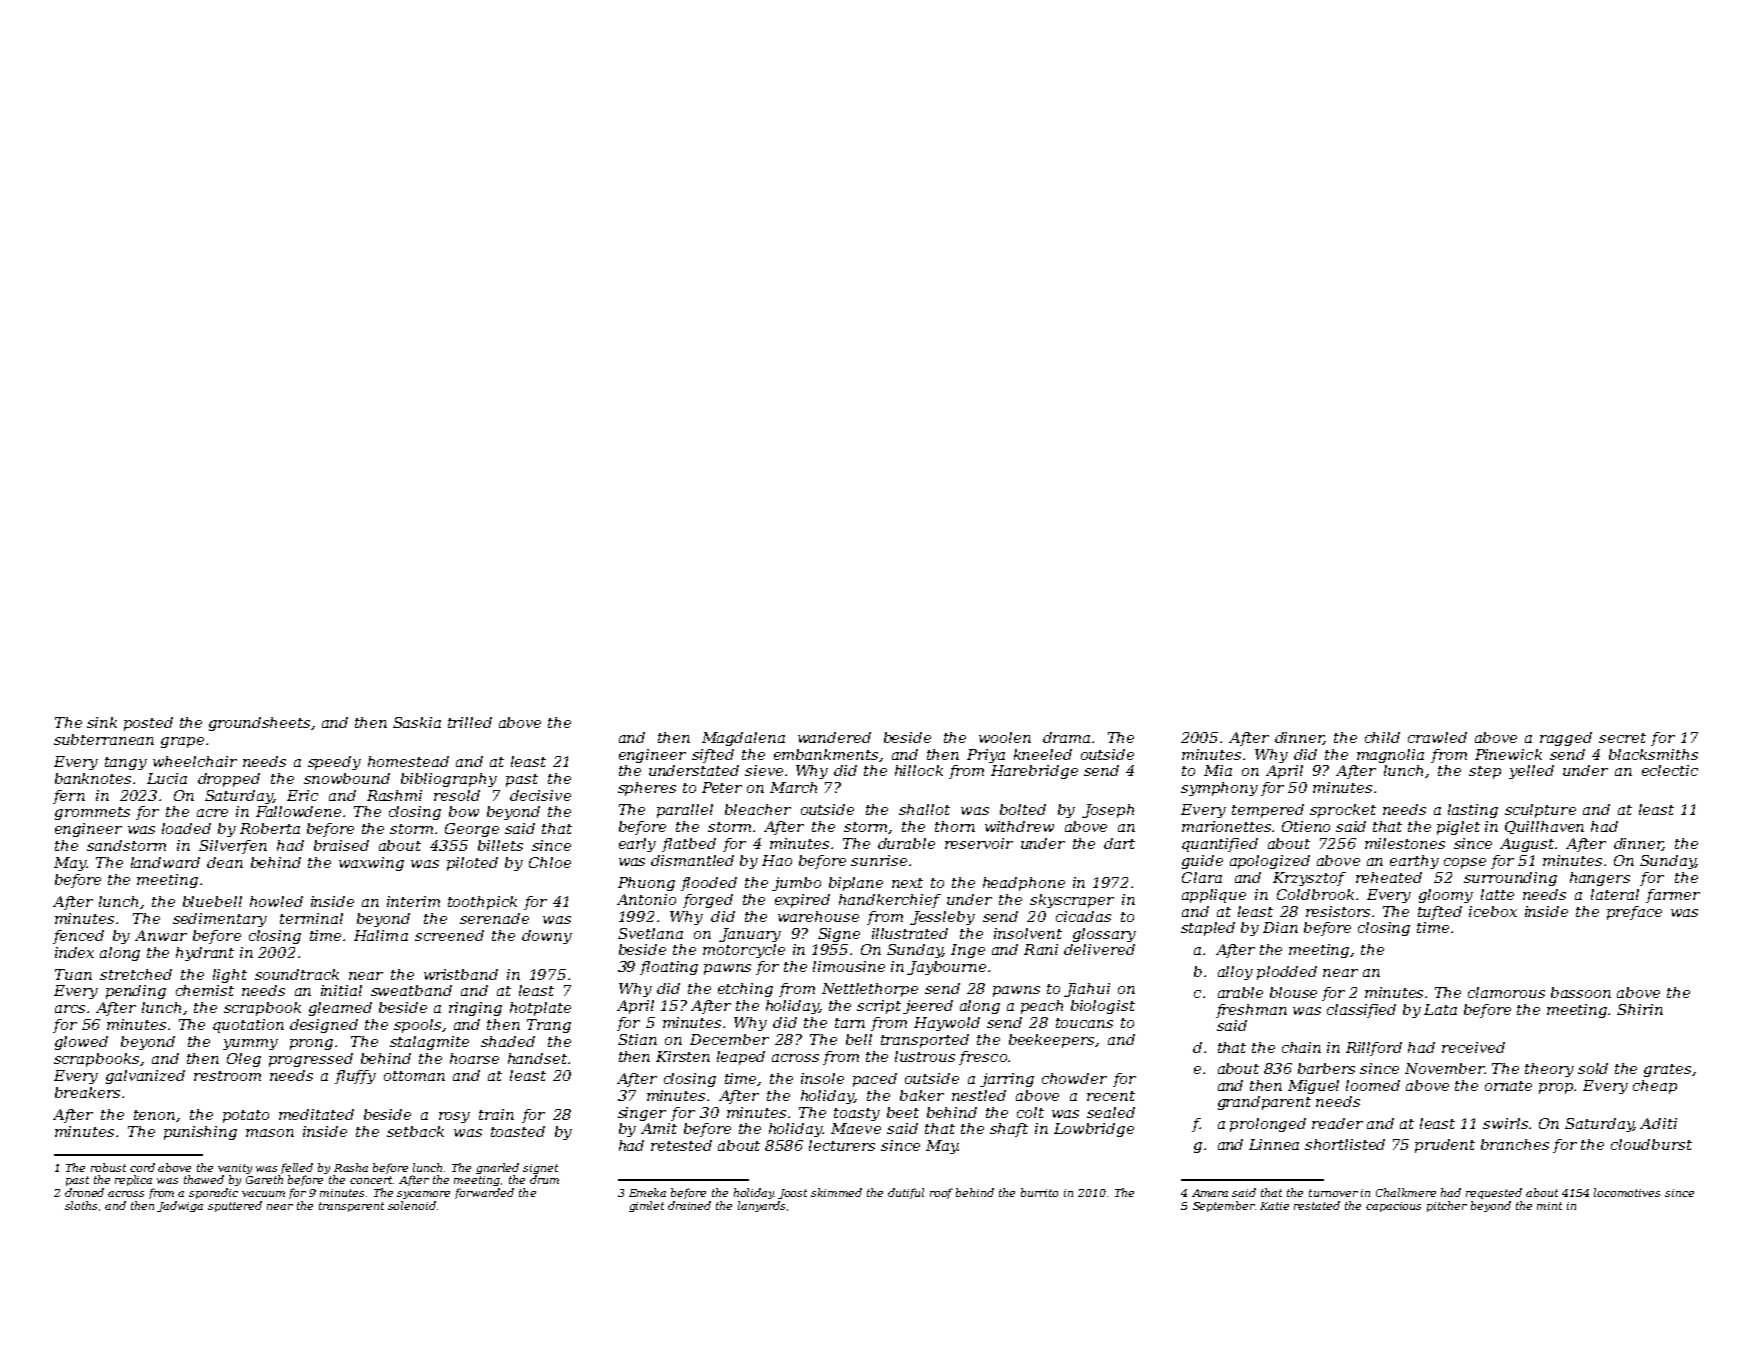 Image resolution: width=1753 pixels, height=1355 pixels. What do you see at coordinates (1343, 811) in the screenshot?
I see `sprocket` at bounding box center [1343, 811].
